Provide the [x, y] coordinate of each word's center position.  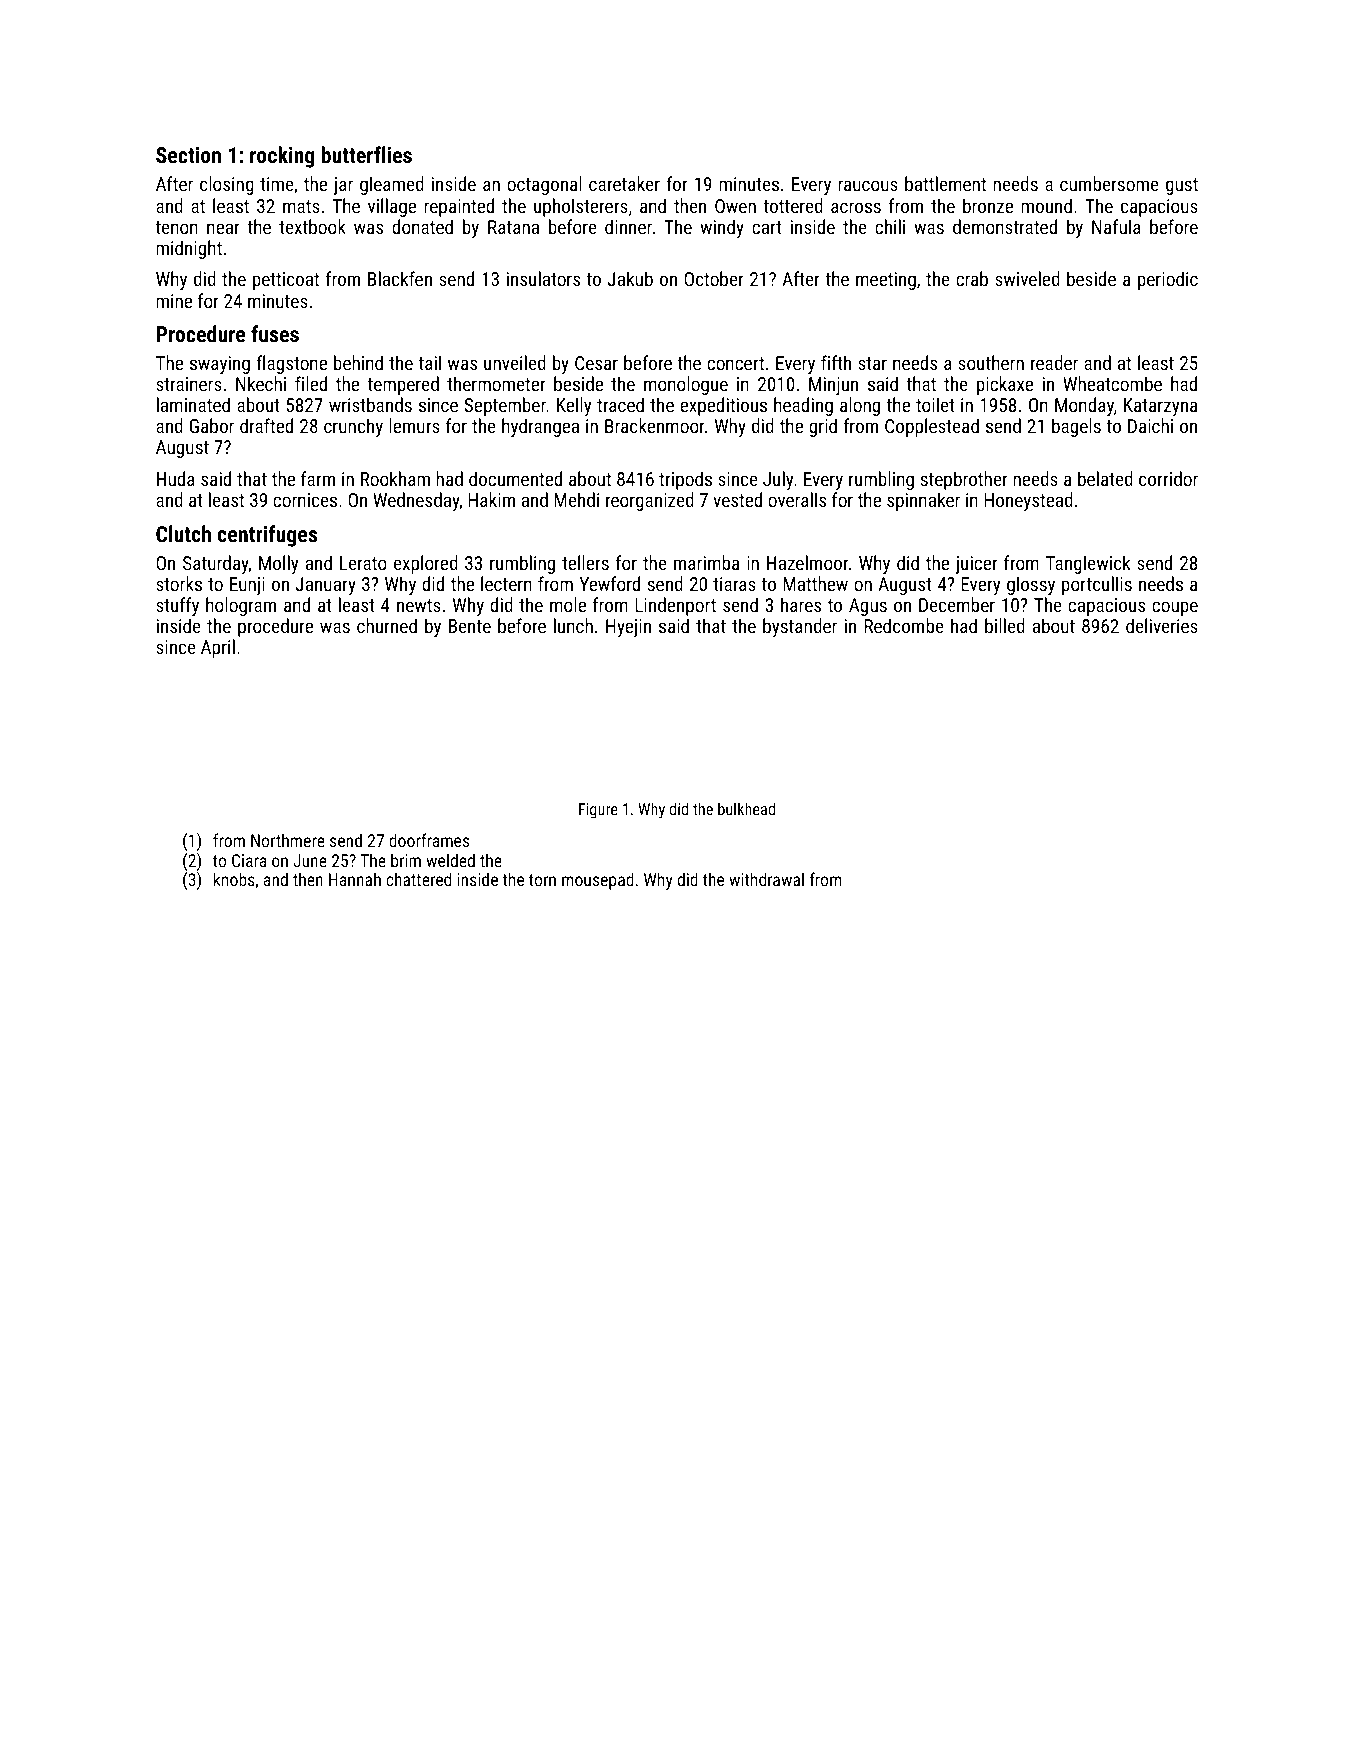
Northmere [288, 840]
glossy [1031, 585]
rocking [282, 157]
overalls [797, 499]
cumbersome [1109, 183]
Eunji [247, 586]
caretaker [624, 183]
